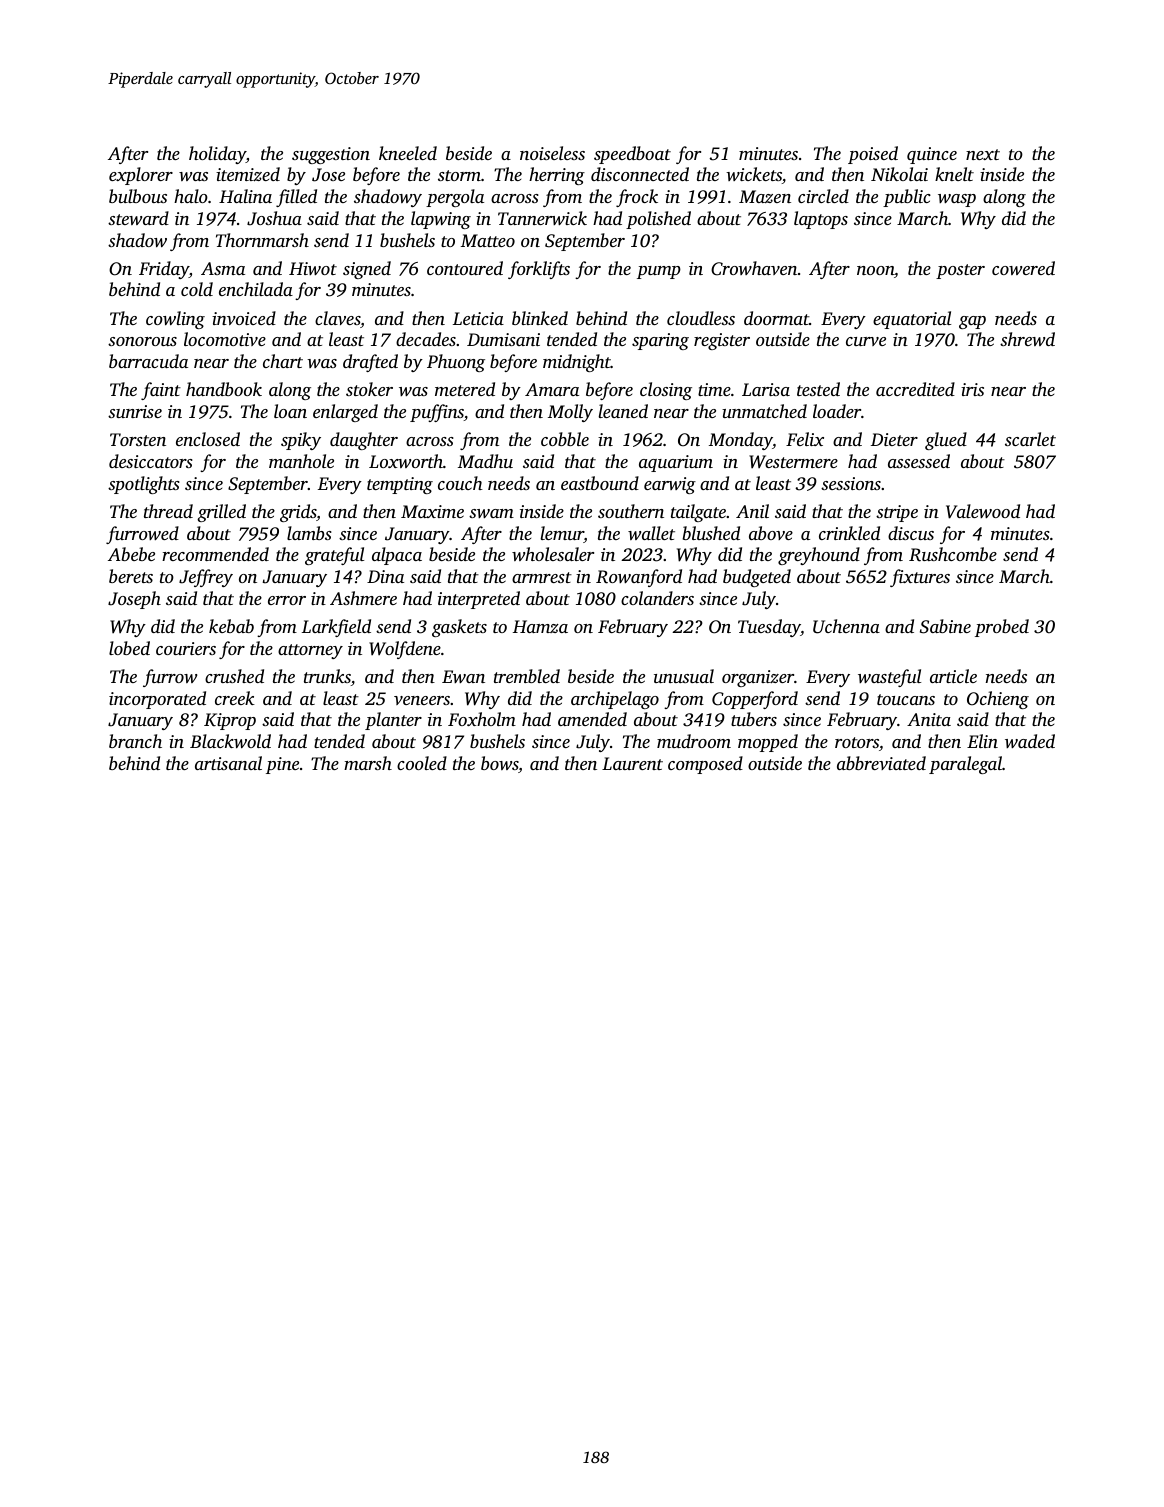 This page has width=1164, height=1507. What do you see at coordinates (912, 320) in the page?
I see `equatorial` at bounding box center [912, 320].
